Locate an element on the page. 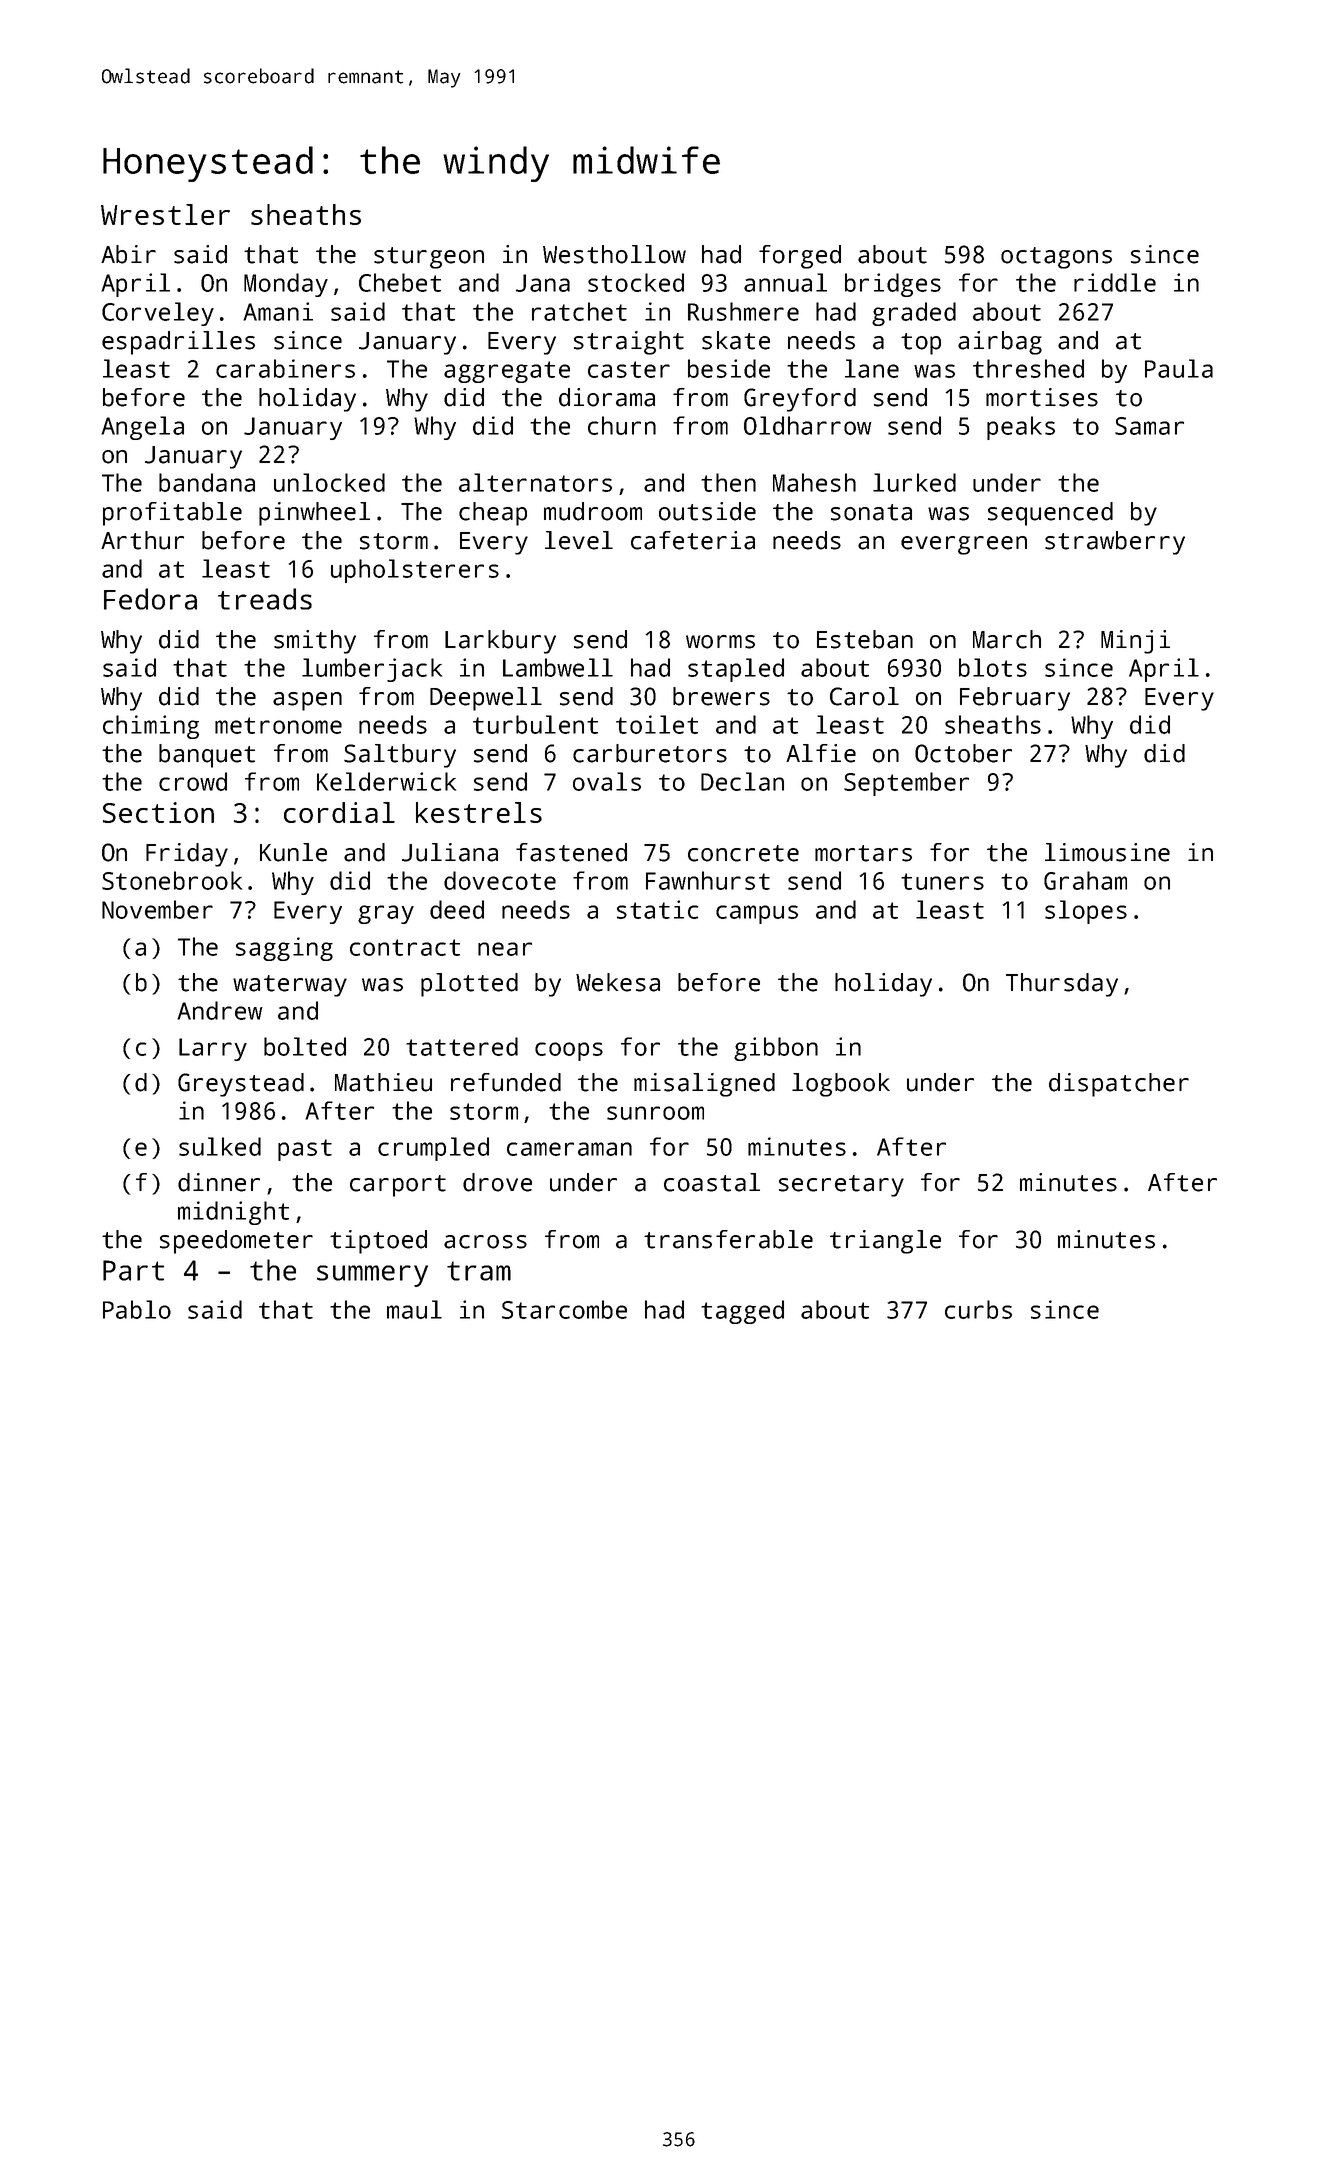  concrete is located at coordinates (743, 853).
